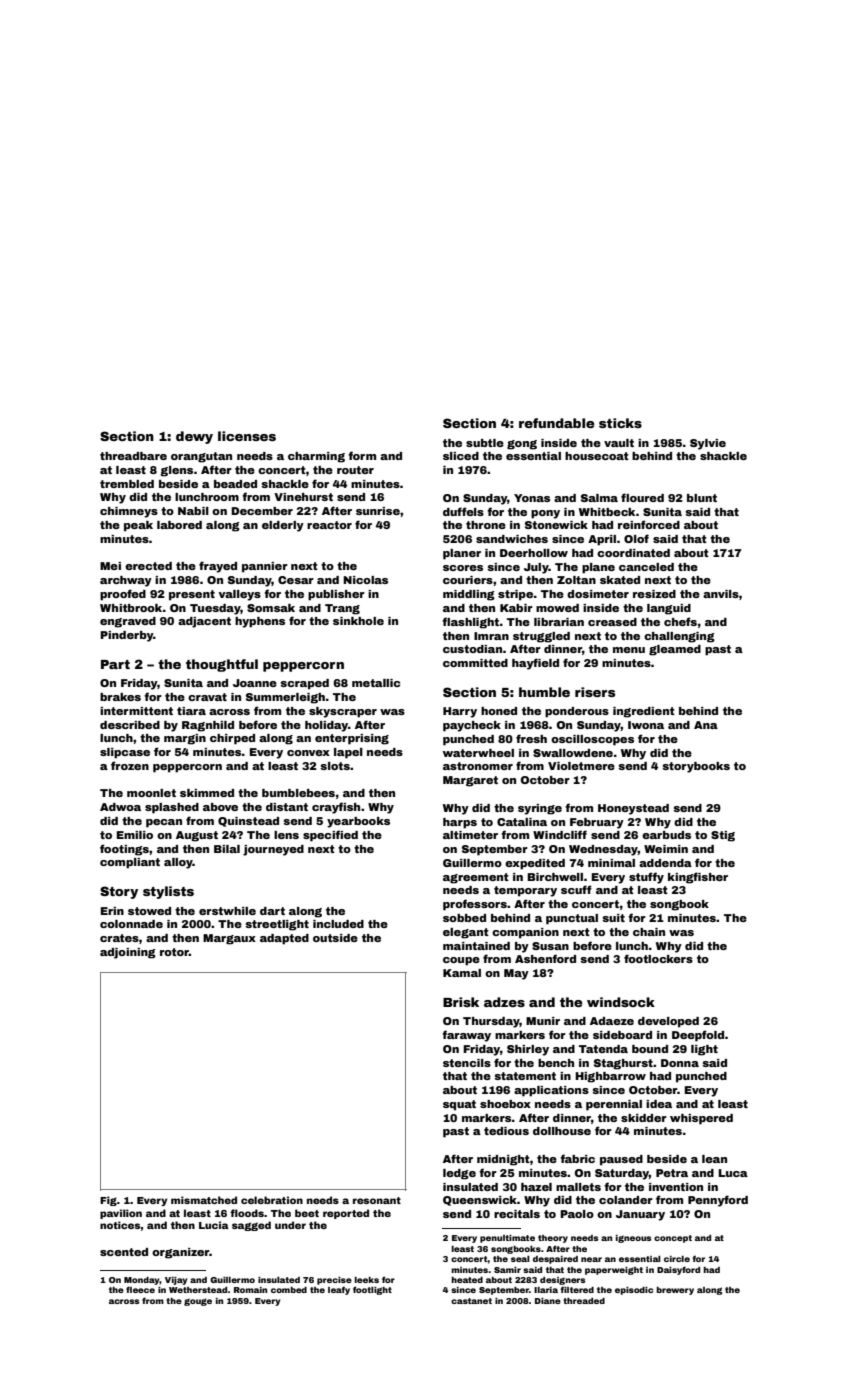  What do you see at coordinates (339, 1290) in the image?
I see `leafy` at bounding box center [339, 1290].
